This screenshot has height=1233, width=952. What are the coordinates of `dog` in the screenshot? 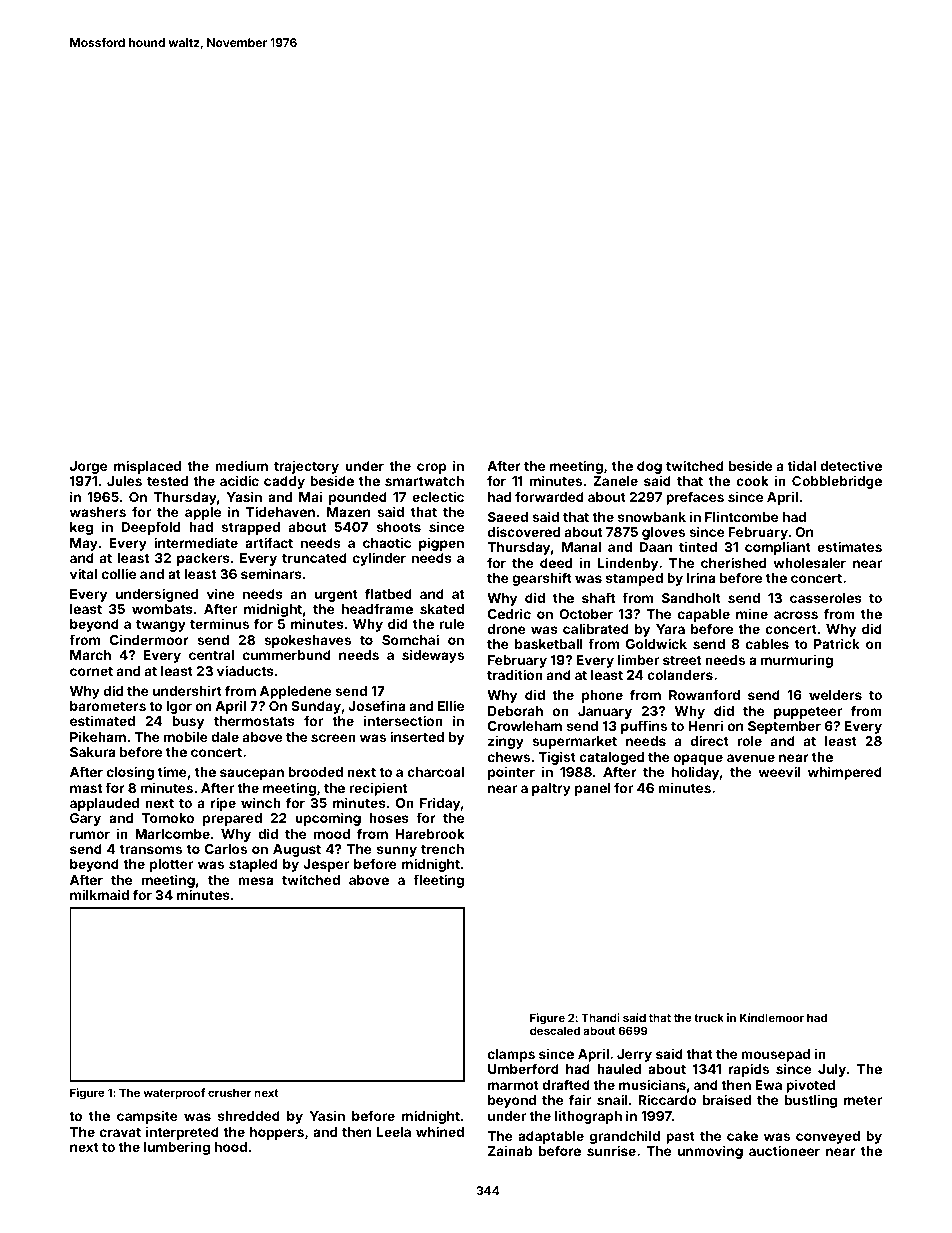 It's located at (649, 467).
